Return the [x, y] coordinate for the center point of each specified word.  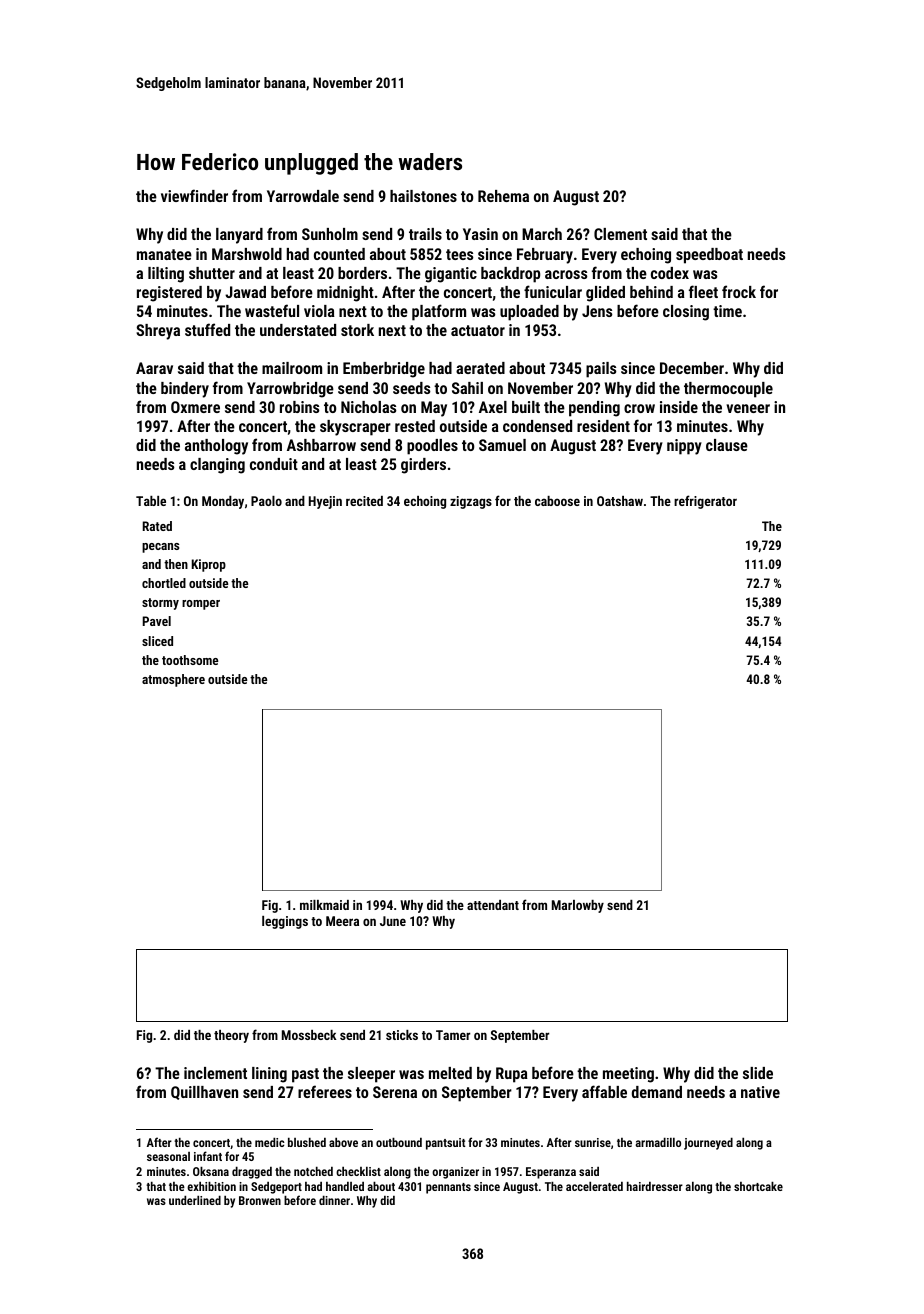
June [393, 921]
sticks [402, 1035]
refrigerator [705, 502]
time [727, 311]
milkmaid [324, 905]
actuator [478, 330]
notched [313, 1171]
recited [364, 501]
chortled [164, 583]
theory [231, 1036]
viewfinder [194, 195]
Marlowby [578, 906]
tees [459, 254]
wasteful [272, 310]
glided [605, 294]
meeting [628, 1075]
